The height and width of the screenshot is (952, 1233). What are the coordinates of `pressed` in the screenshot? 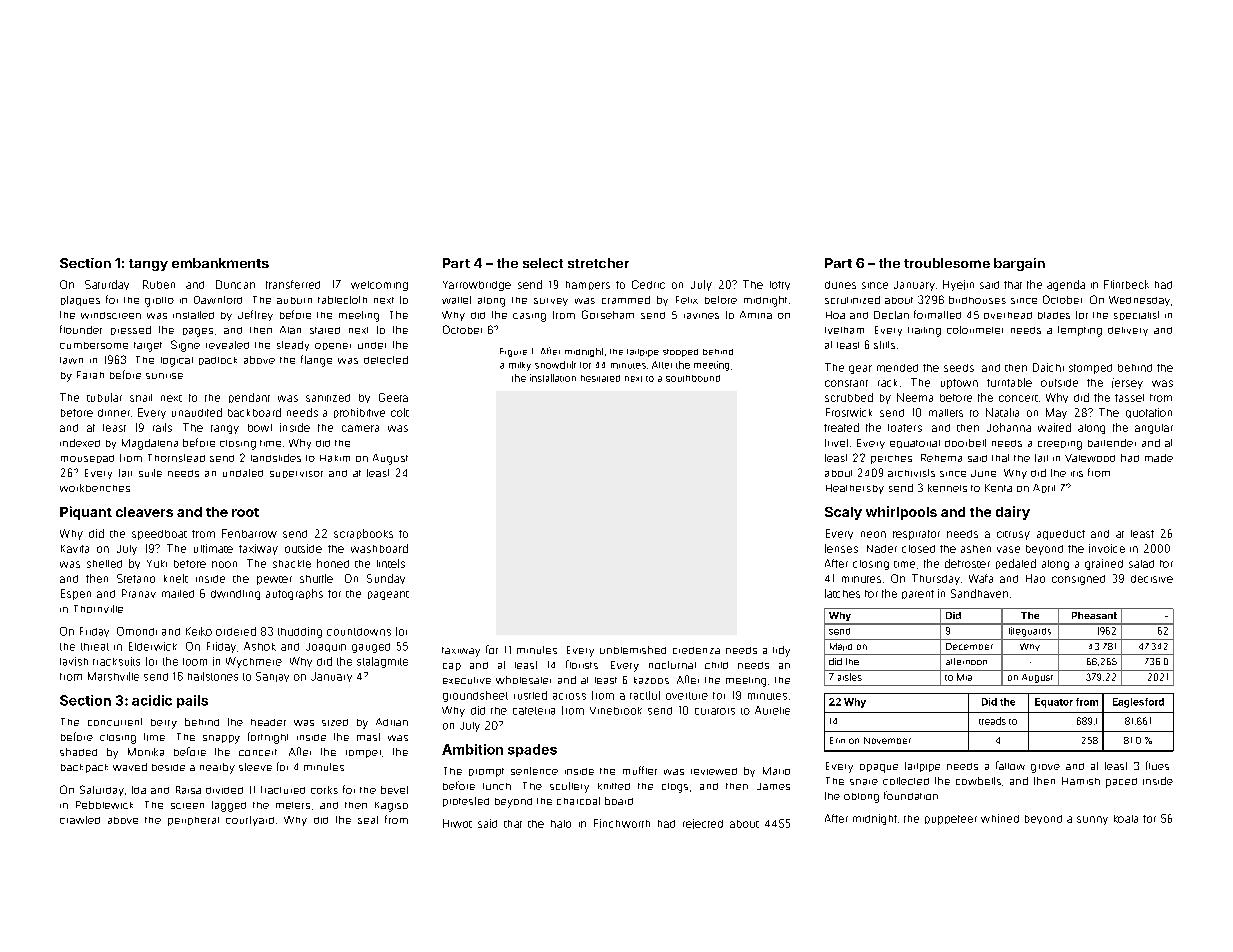 It's located at (131, 330).
